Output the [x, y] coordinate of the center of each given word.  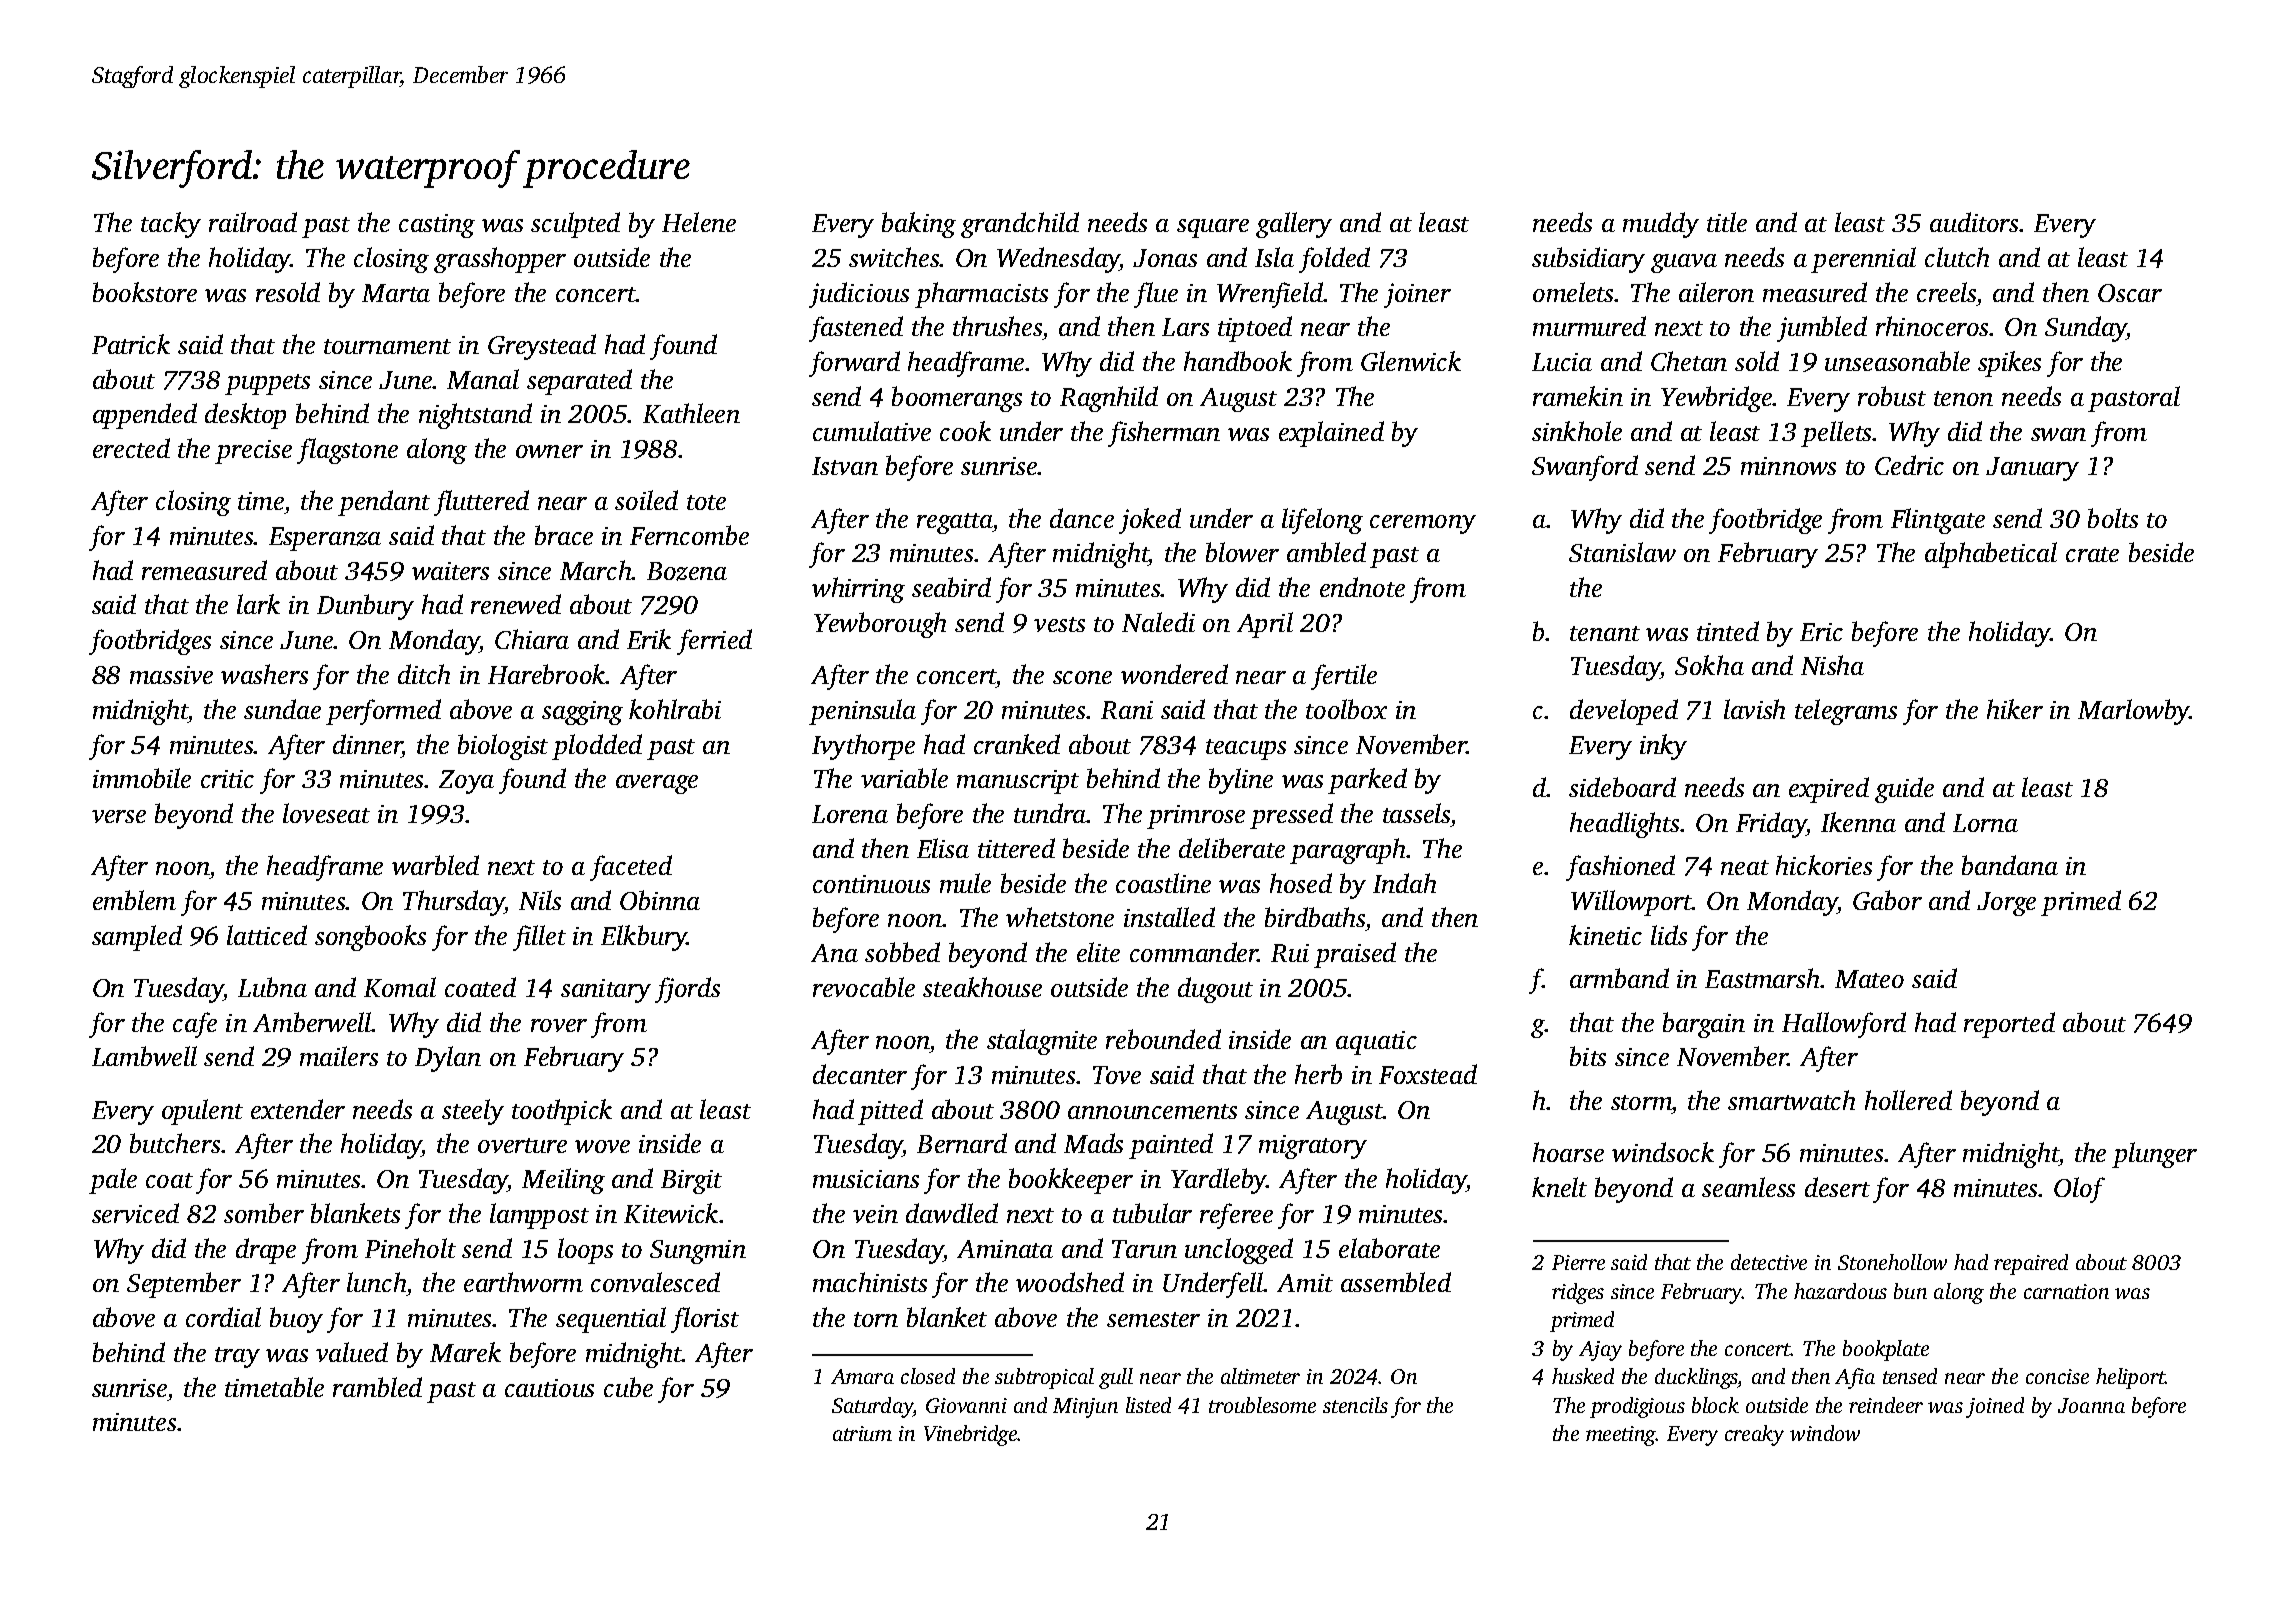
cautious [549, 1388]
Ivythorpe [863, 747]
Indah [1404, 883]
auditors [1974, 222]
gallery [1294, 225]
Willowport [1632, 903]
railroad [253, 222]
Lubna [272, 987]
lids [1669, 935]
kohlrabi [675, 709]
